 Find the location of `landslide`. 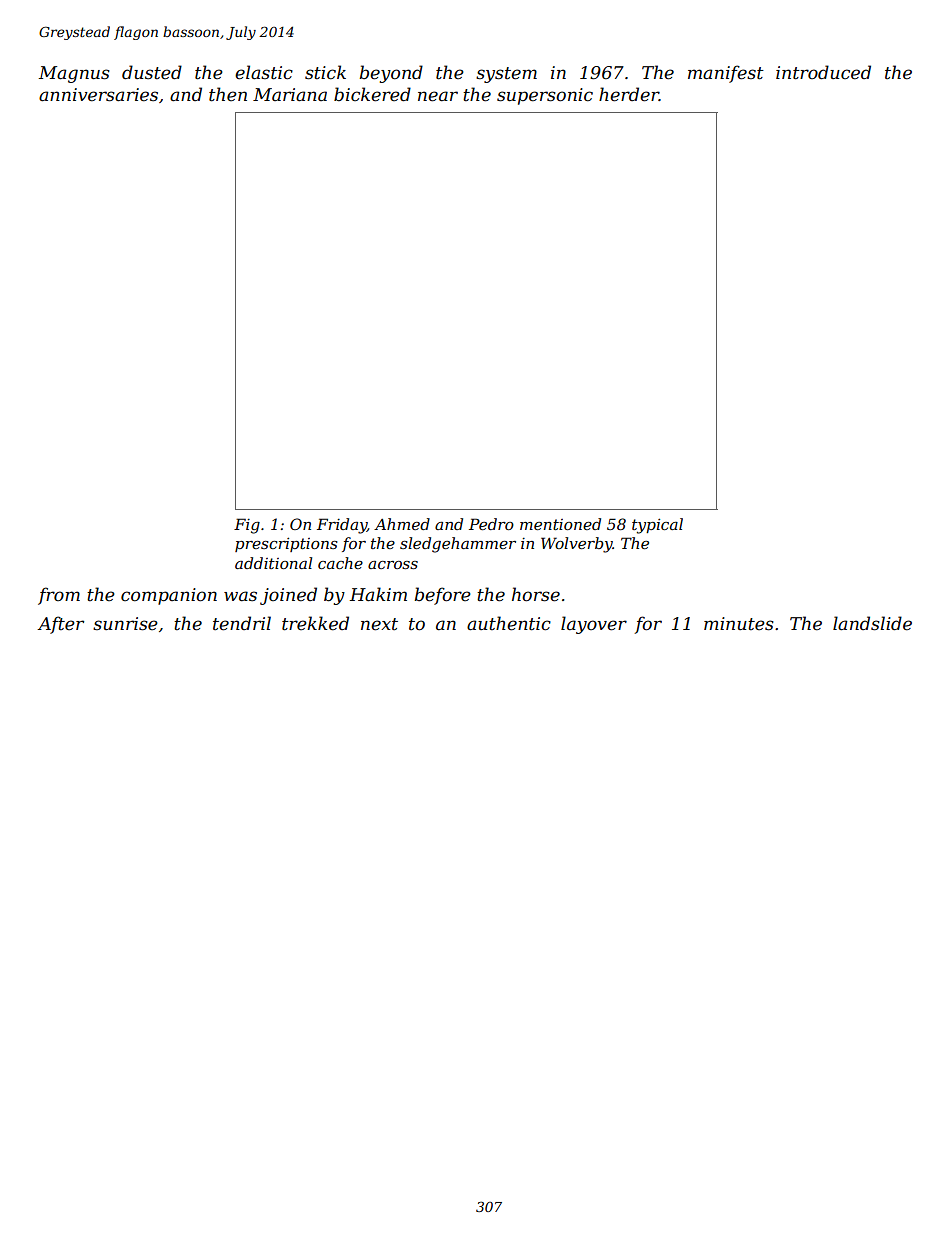

landslide is located at coordinates (872, 623).
